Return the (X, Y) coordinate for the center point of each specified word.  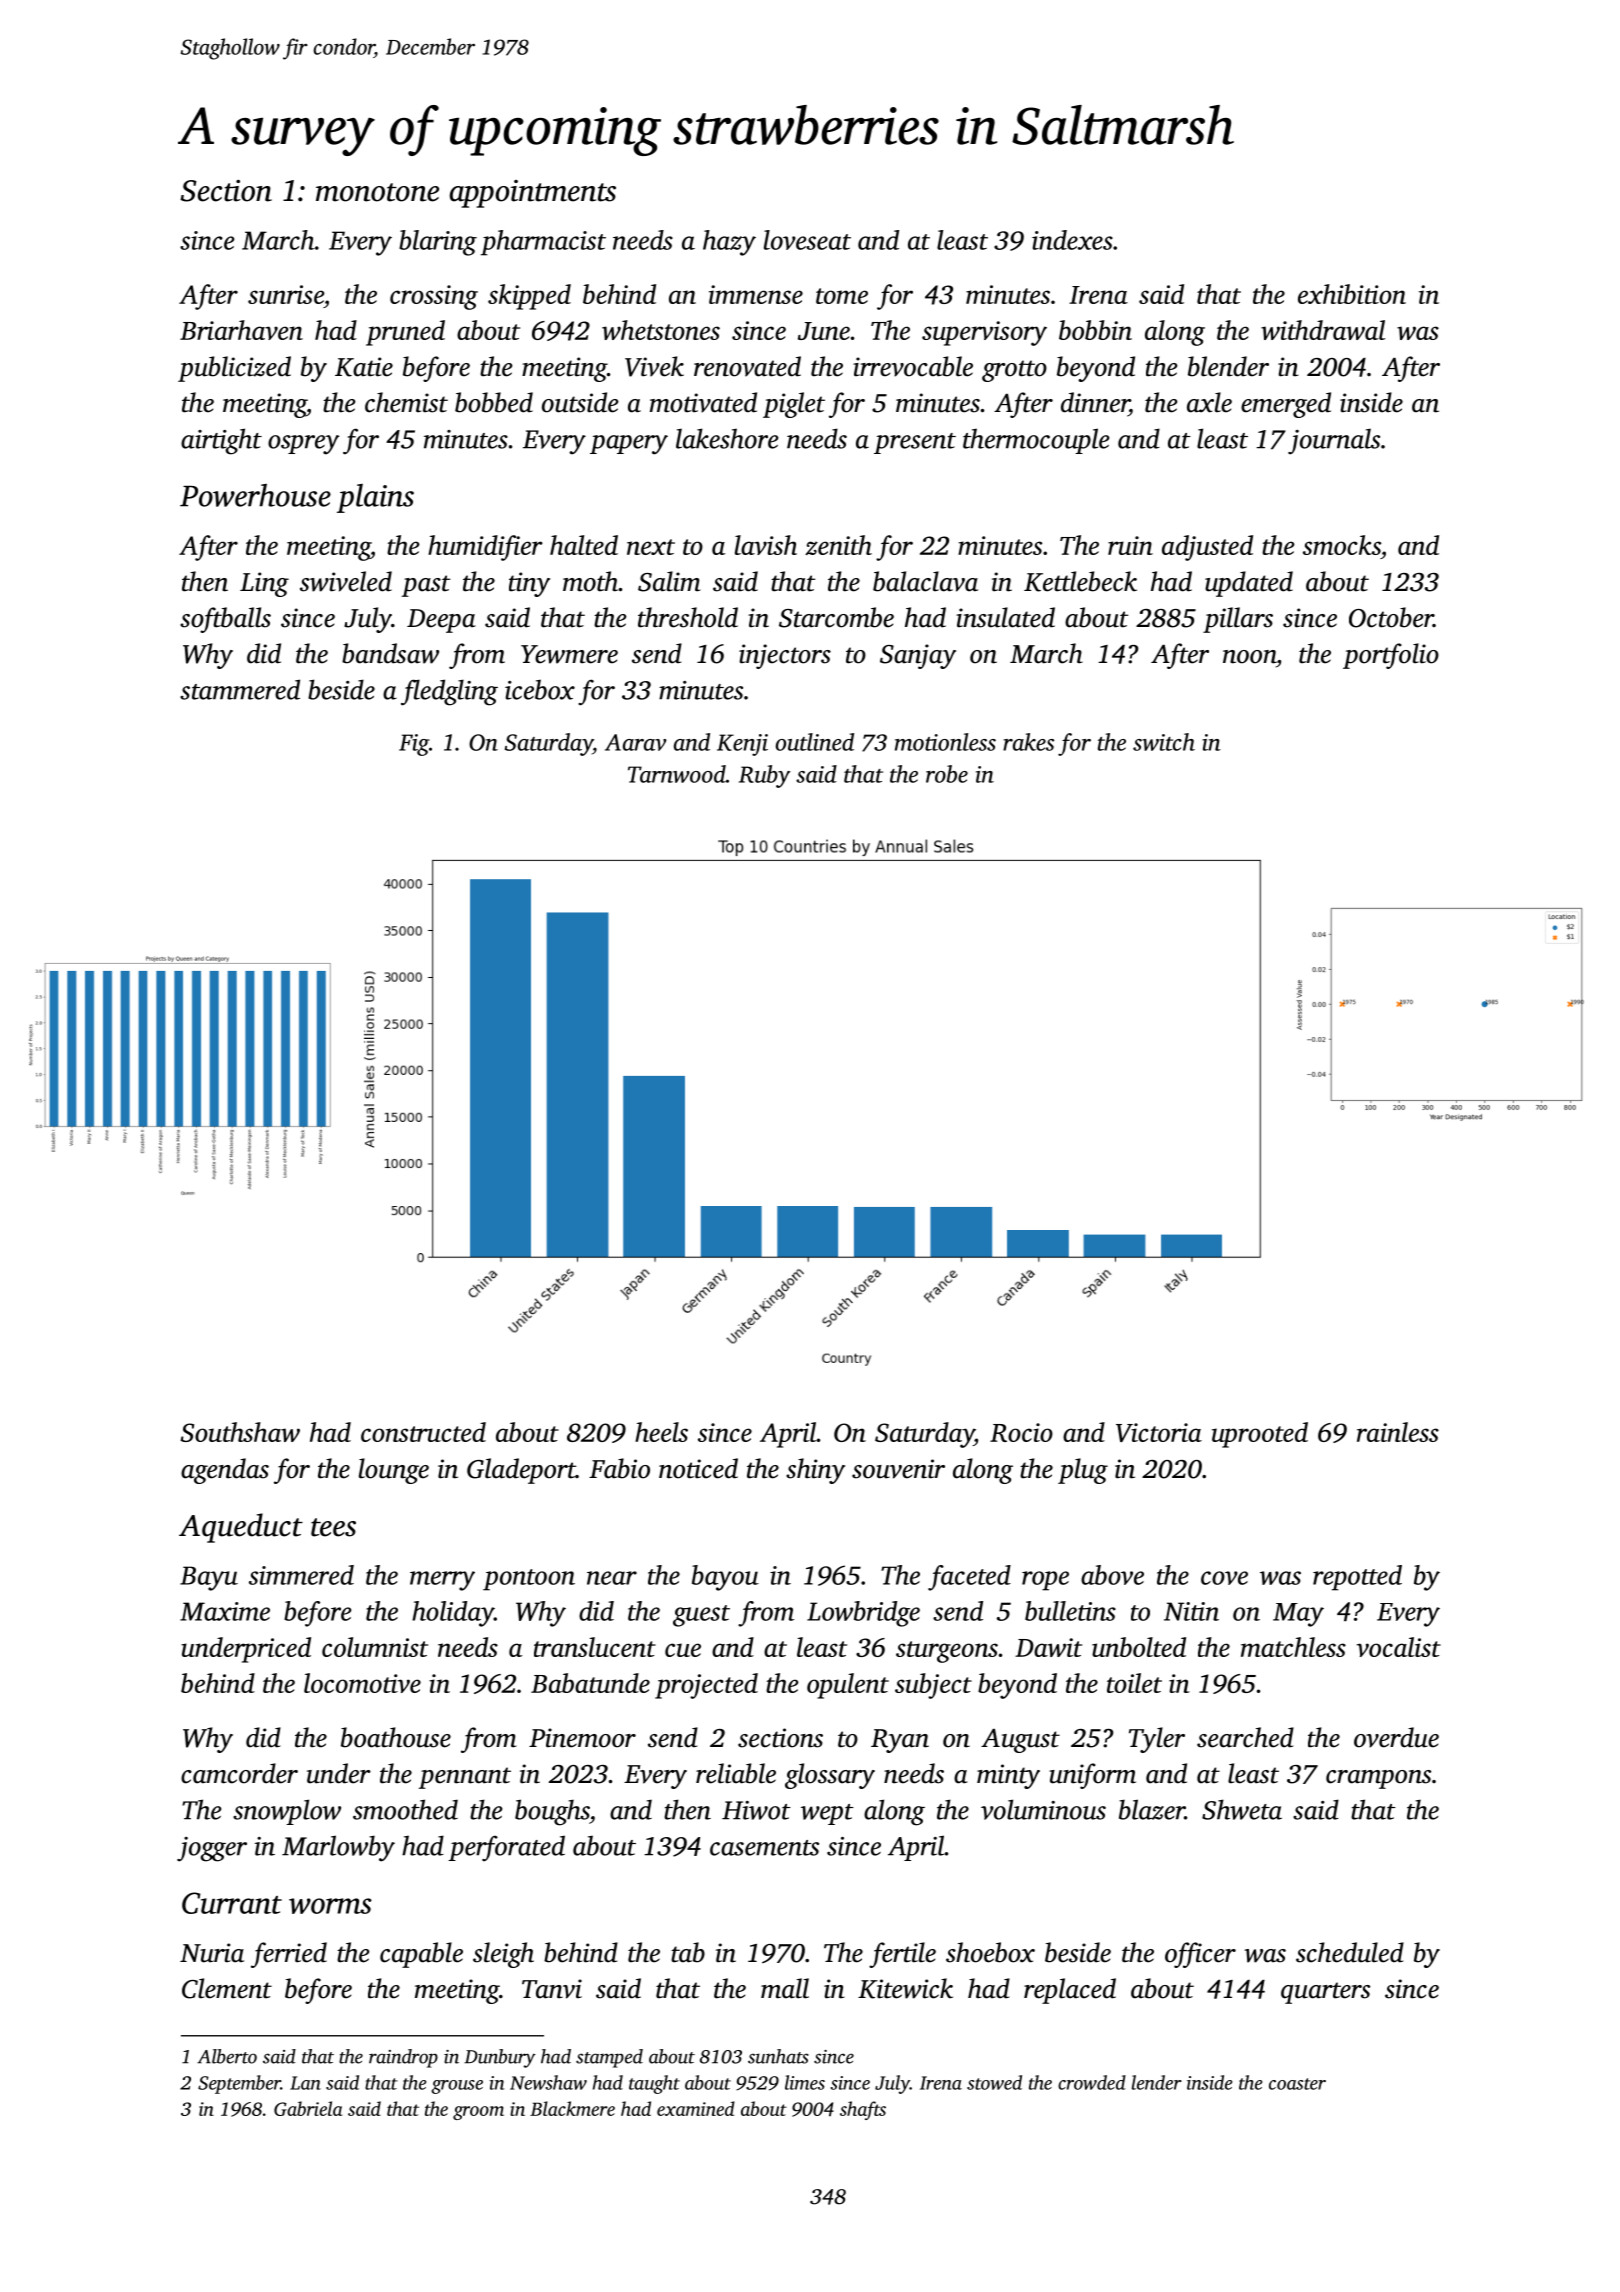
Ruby (764, 776)
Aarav (635, 742)
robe (947, 774)
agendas (225, 1471)
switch (1164, 742)
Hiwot (756, 1810)
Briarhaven (241, 330)
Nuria (212, 1953)
